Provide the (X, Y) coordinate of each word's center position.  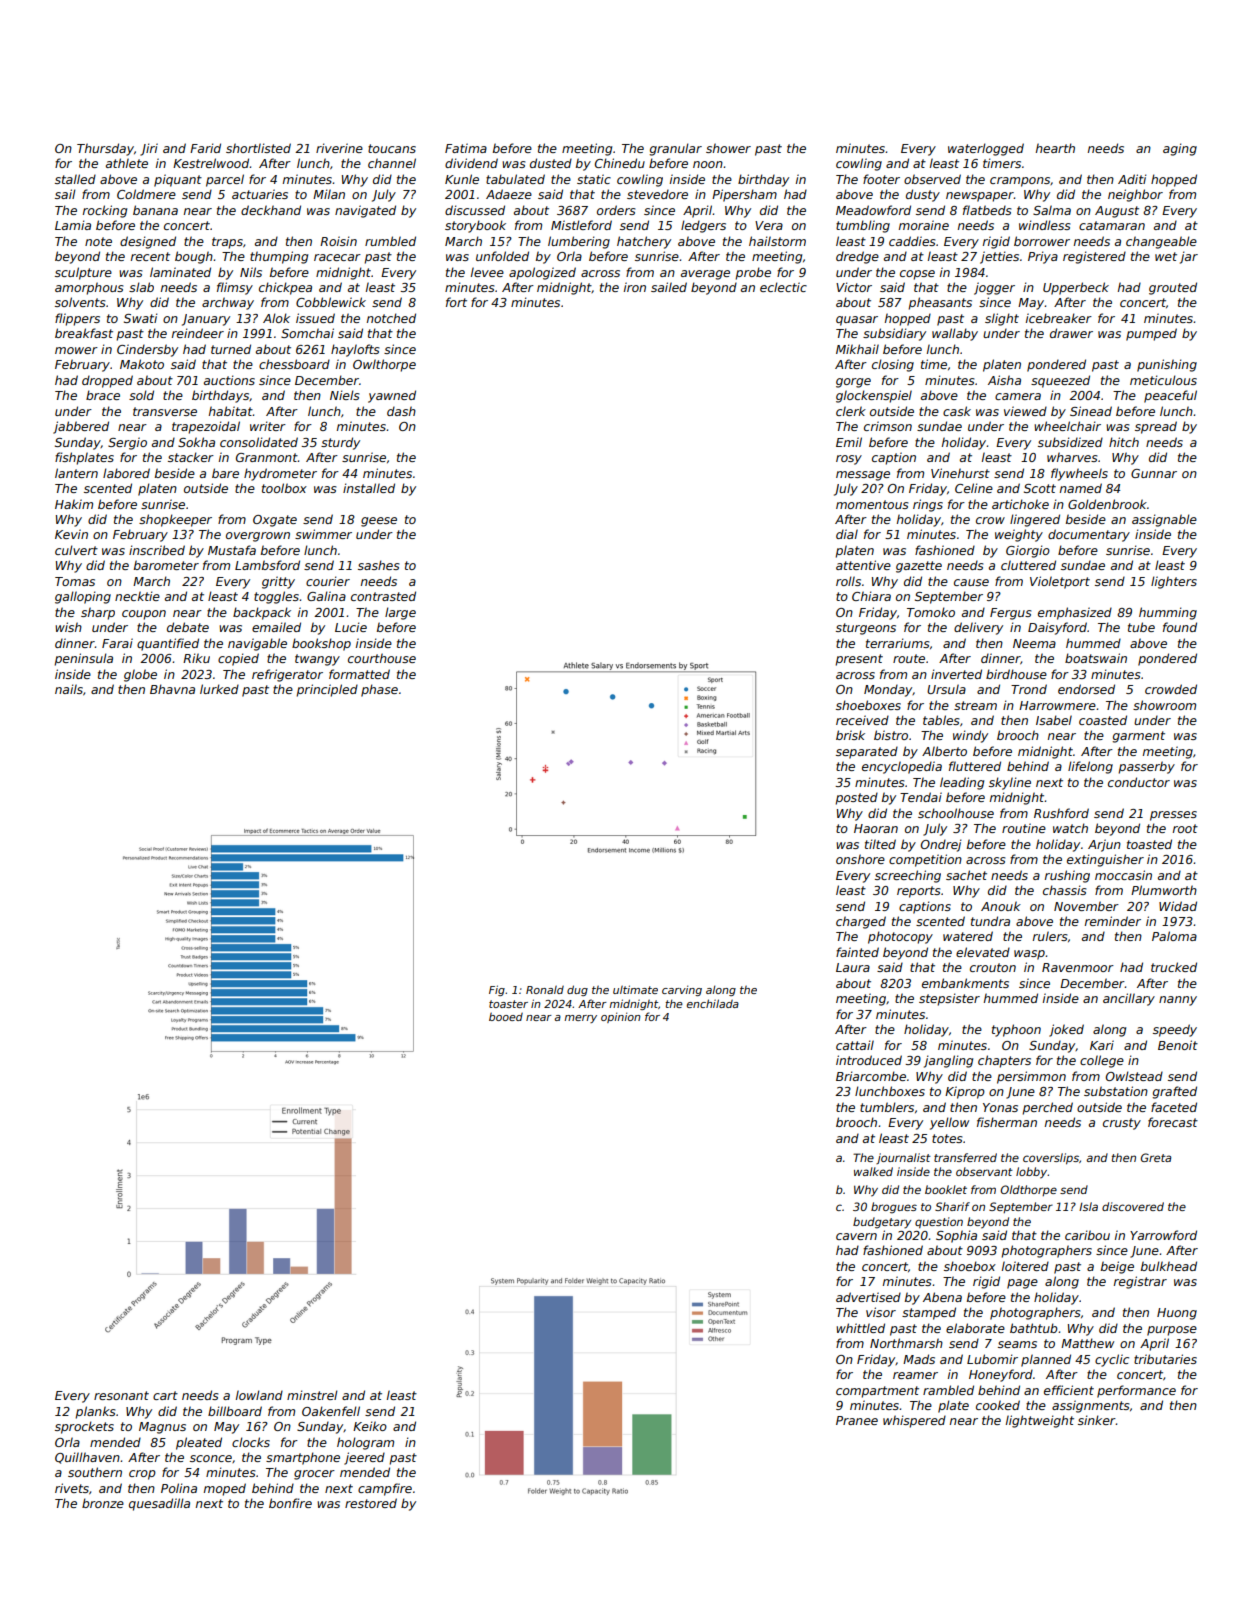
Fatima (466, 148)
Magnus (162, 1428)
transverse (165, 411)
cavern (856, 1236)
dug (577, 990)
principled (327, 690)
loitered (1025, 1266)
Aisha (1004, 380)
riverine (339, 148)
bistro (891, 735)
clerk (851, 411)
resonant (121, 1395)
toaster (508, 1004)
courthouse (382, 658)
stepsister (949, 999)
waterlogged (986, 149)
